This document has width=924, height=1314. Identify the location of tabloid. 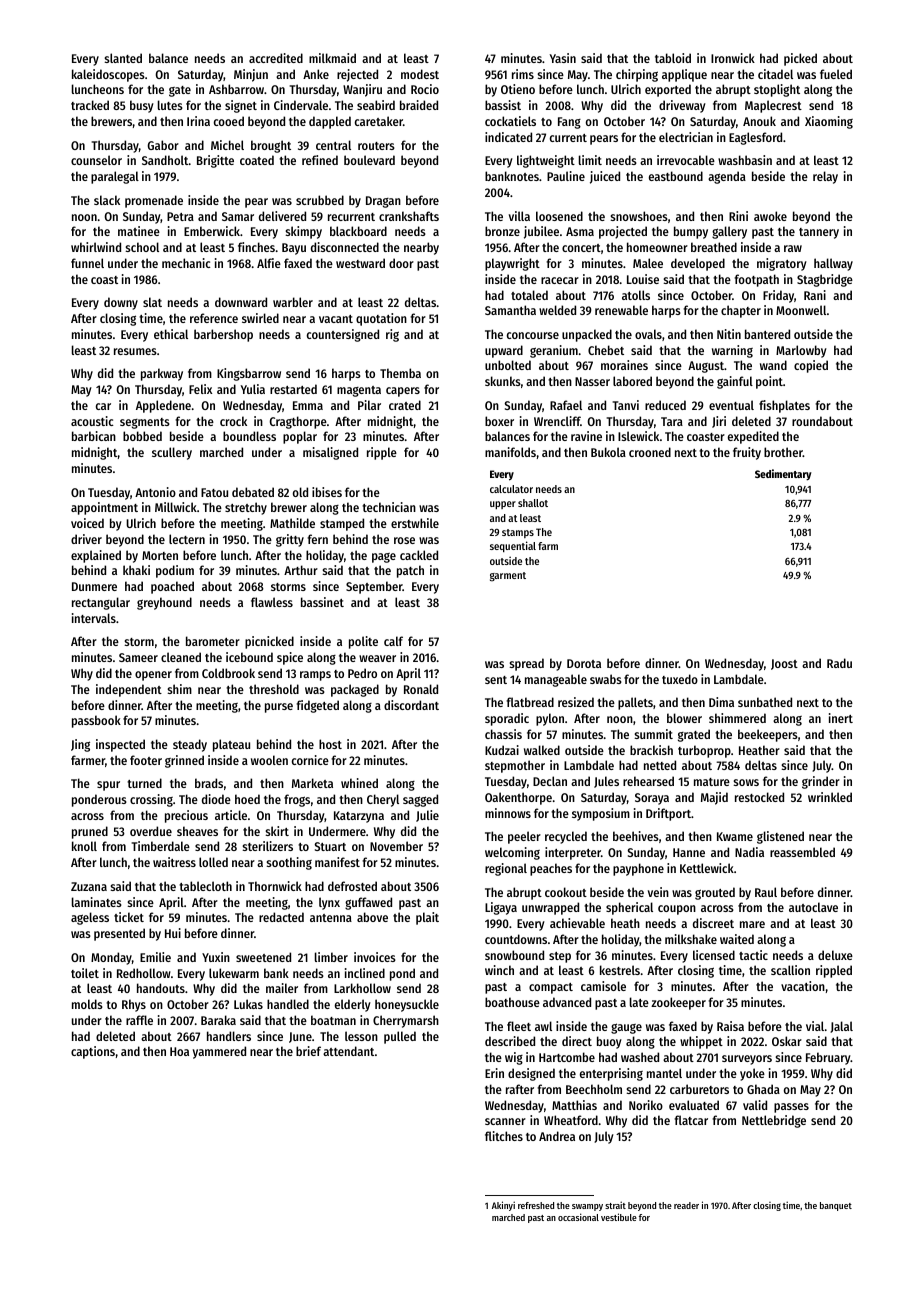
(673, 58).
